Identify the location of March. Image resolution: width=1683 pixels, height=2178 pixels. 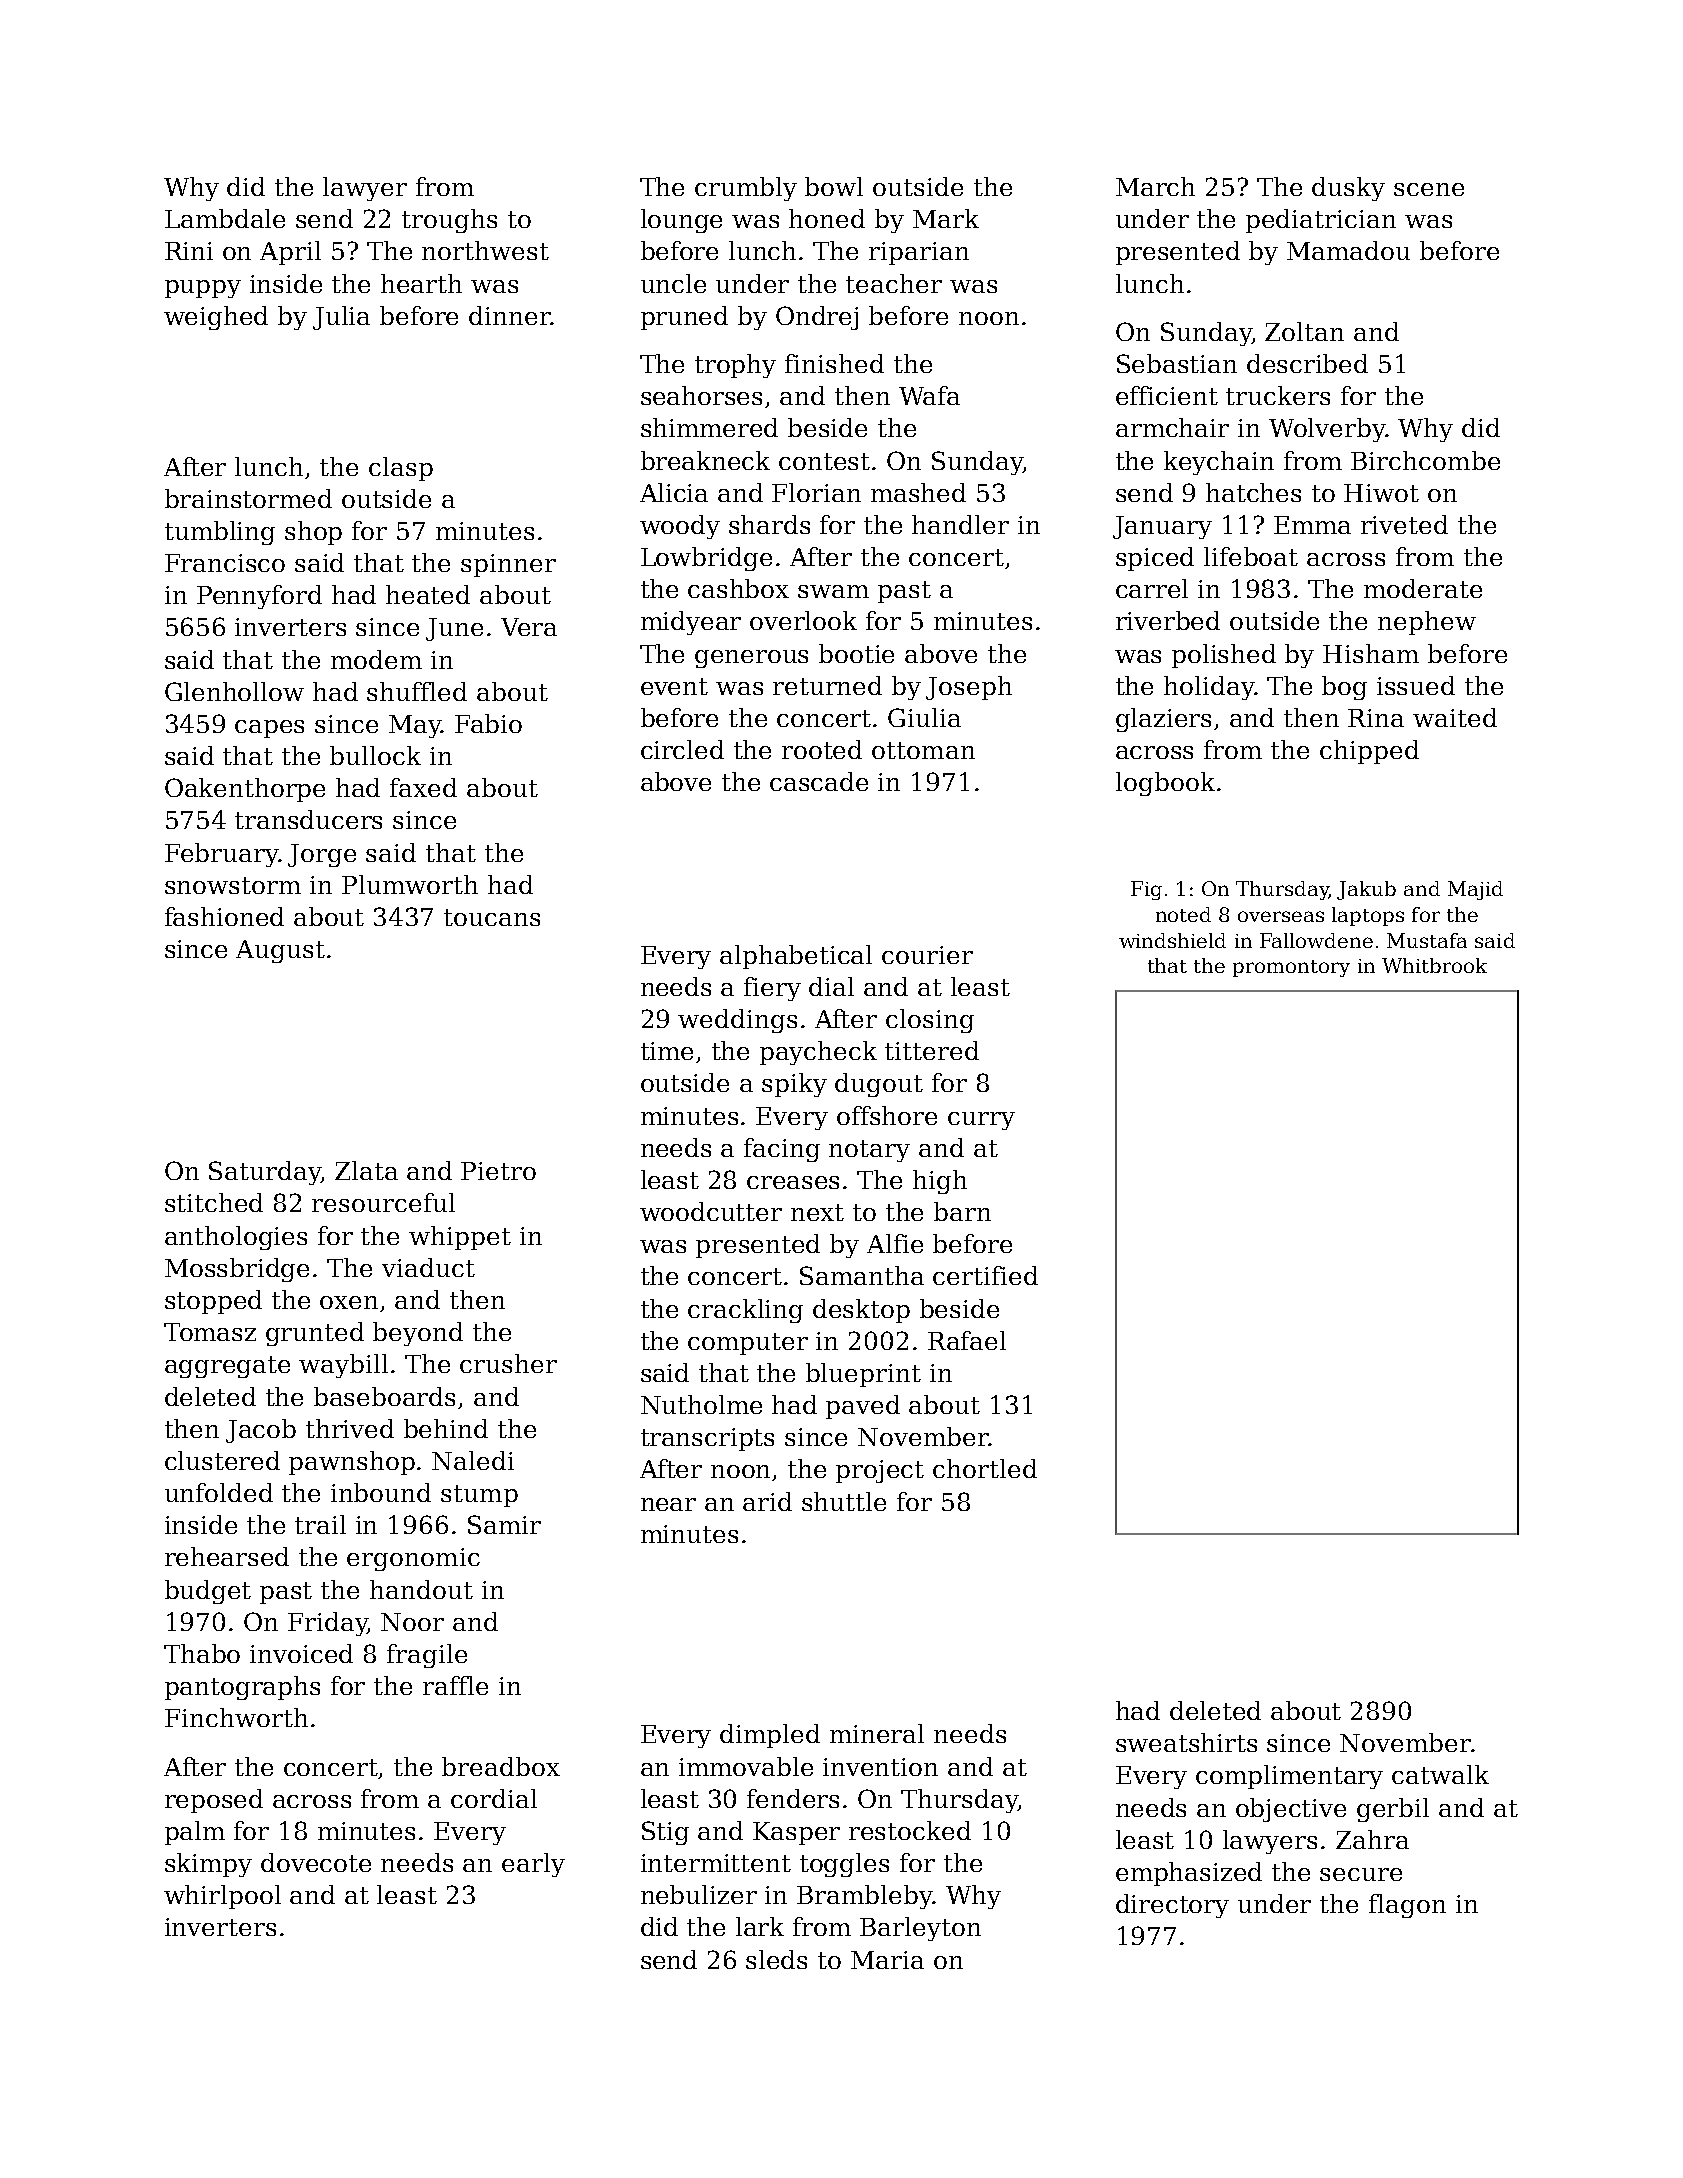
(1155, 186).
